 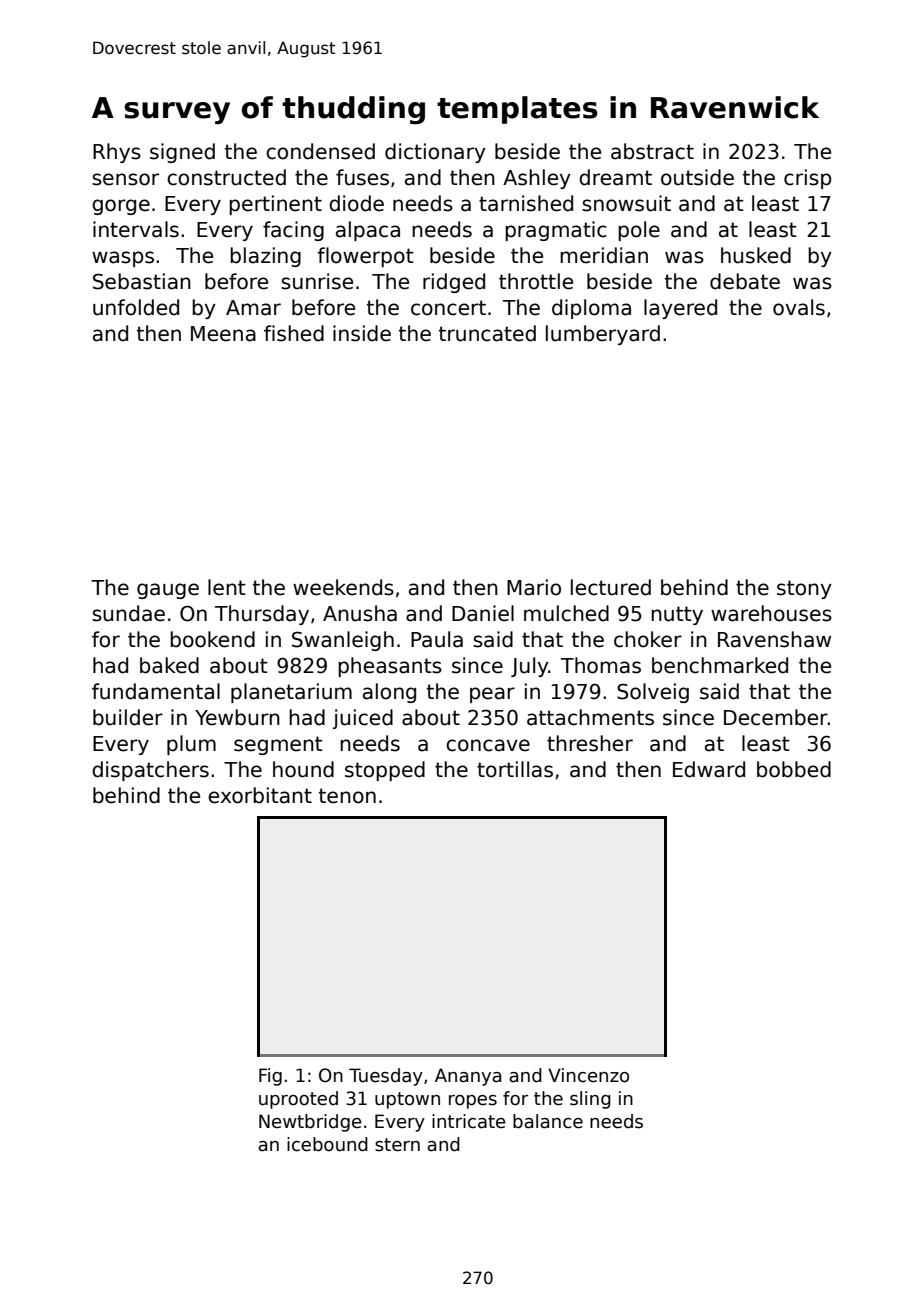 I want to click on pragmatic, so click(x=556, y=231).
